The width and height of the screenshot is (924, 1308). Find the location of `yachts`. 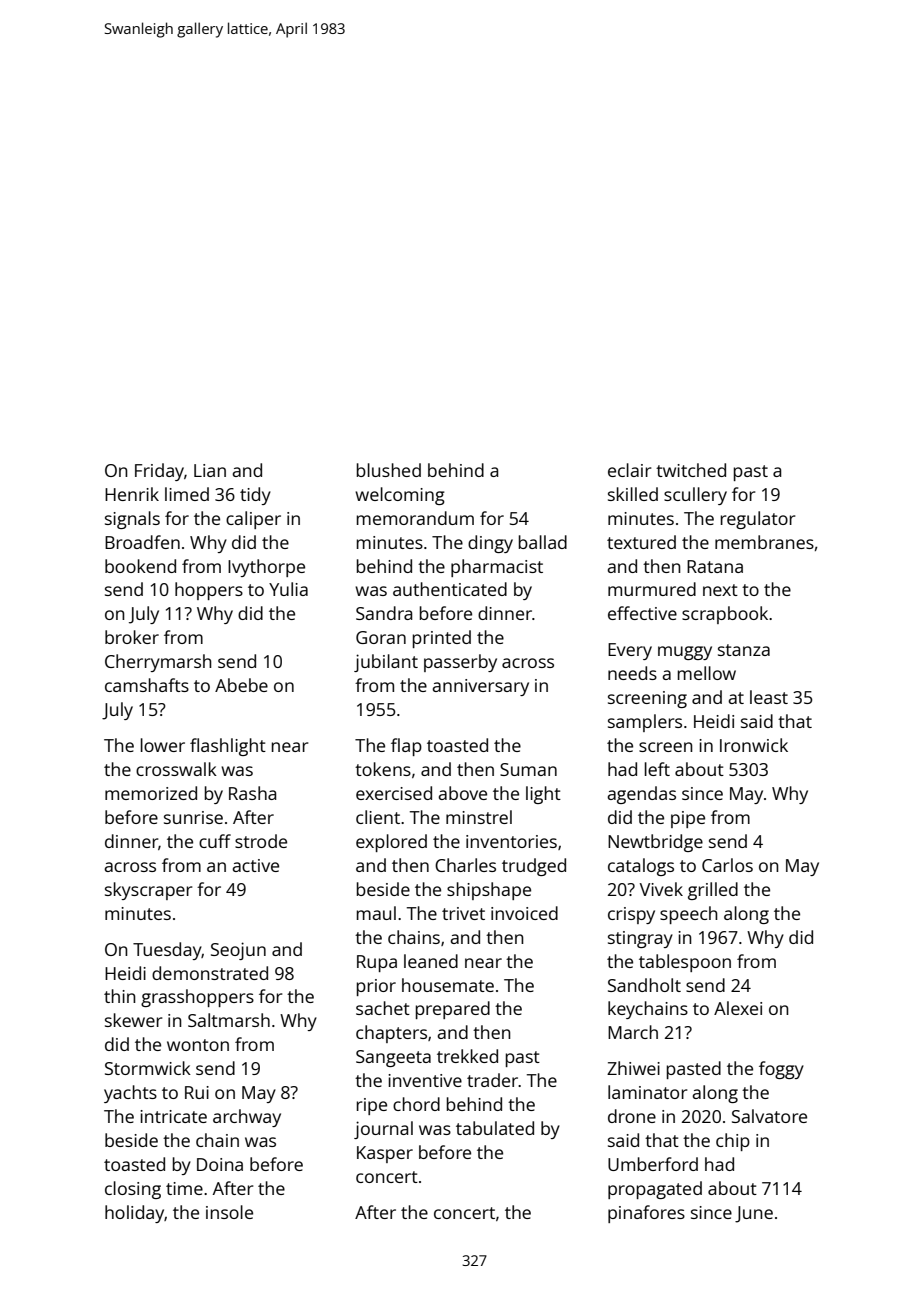

yachts is located at coordinates (130, 1094).
